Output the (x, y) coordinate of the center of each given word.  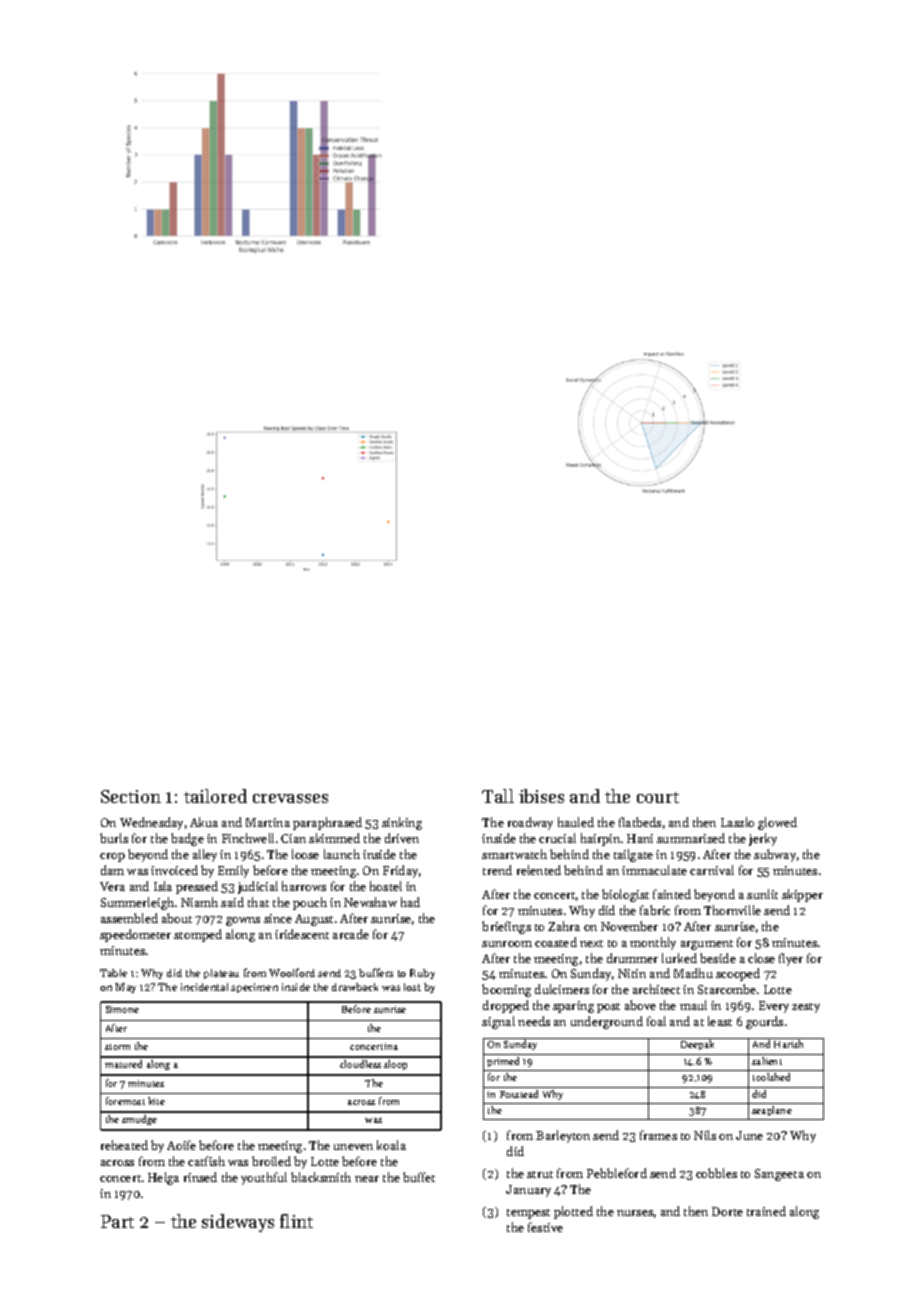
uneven (353, 1147)
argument (707, 945)
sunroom (507, 944)
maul (693, 1005)
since (278, 918)
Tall (498, 796)
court (658, 797)
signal (498, 1022)
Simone (122, 1009)
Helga (163, 1178)
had (410, 902)
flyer (791, 959)
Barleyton (563, 1136)
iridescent (302, 934)
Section (131, 796)
